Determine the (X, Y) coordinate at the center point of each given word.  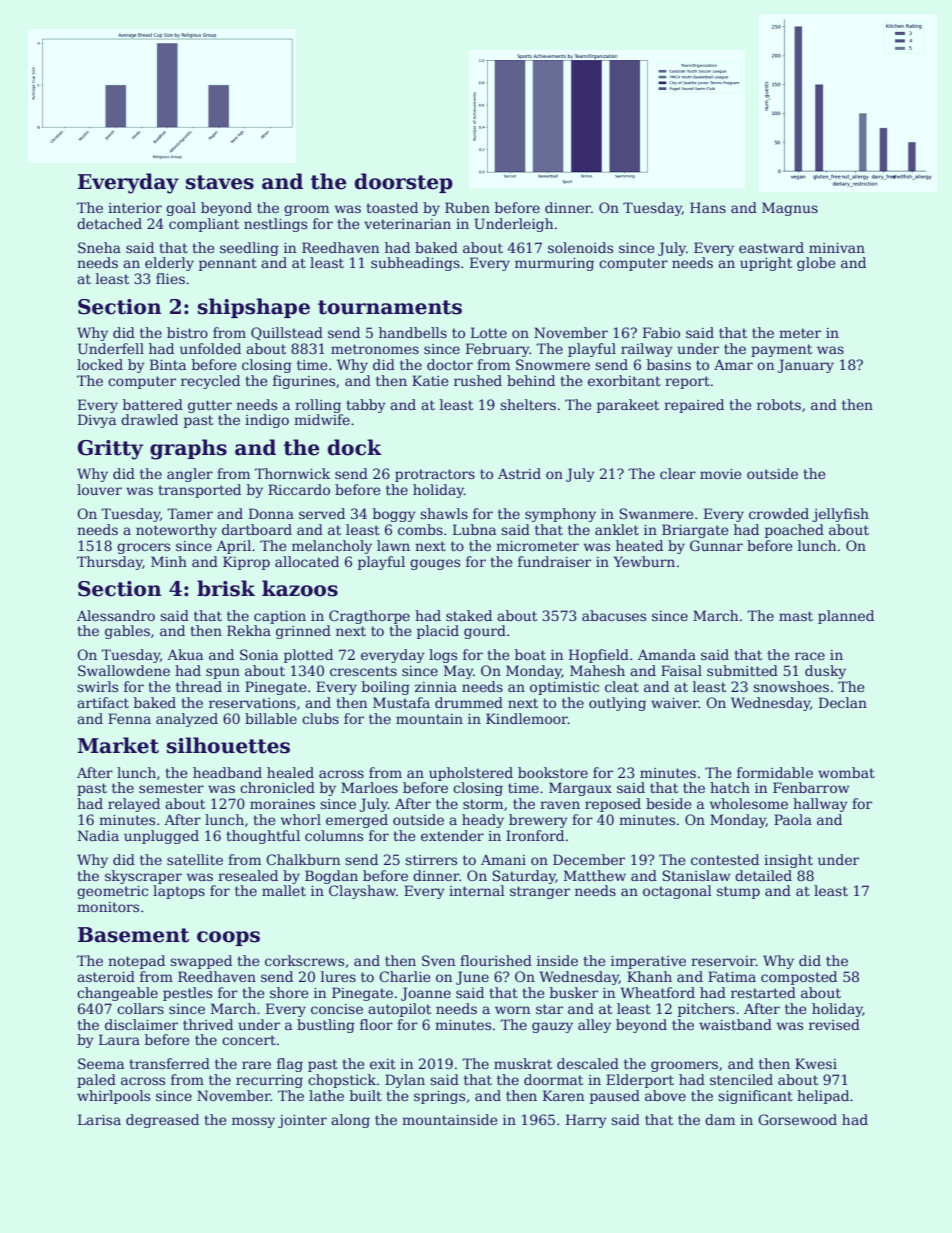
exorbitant (624, 380)
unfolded (210, 348)
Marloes (369, 787)
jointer (302, 1121)
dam (720, 1119)
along (350, 1121)
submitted (742, 670)
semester (171, 788)
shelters (528, 404)
